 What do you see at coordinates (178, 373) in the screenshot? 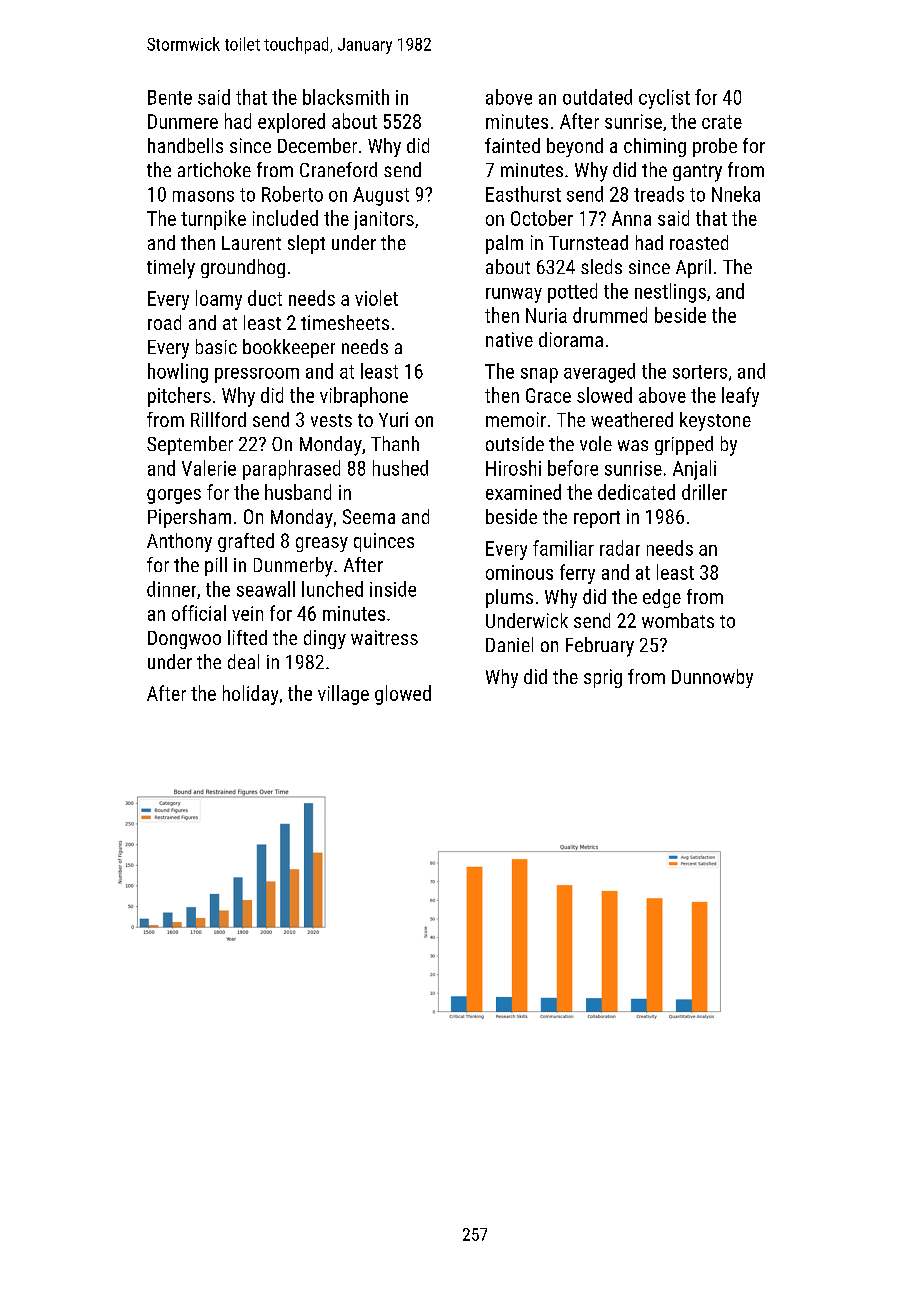
I see `howling` at bounding box center [178, 373].
